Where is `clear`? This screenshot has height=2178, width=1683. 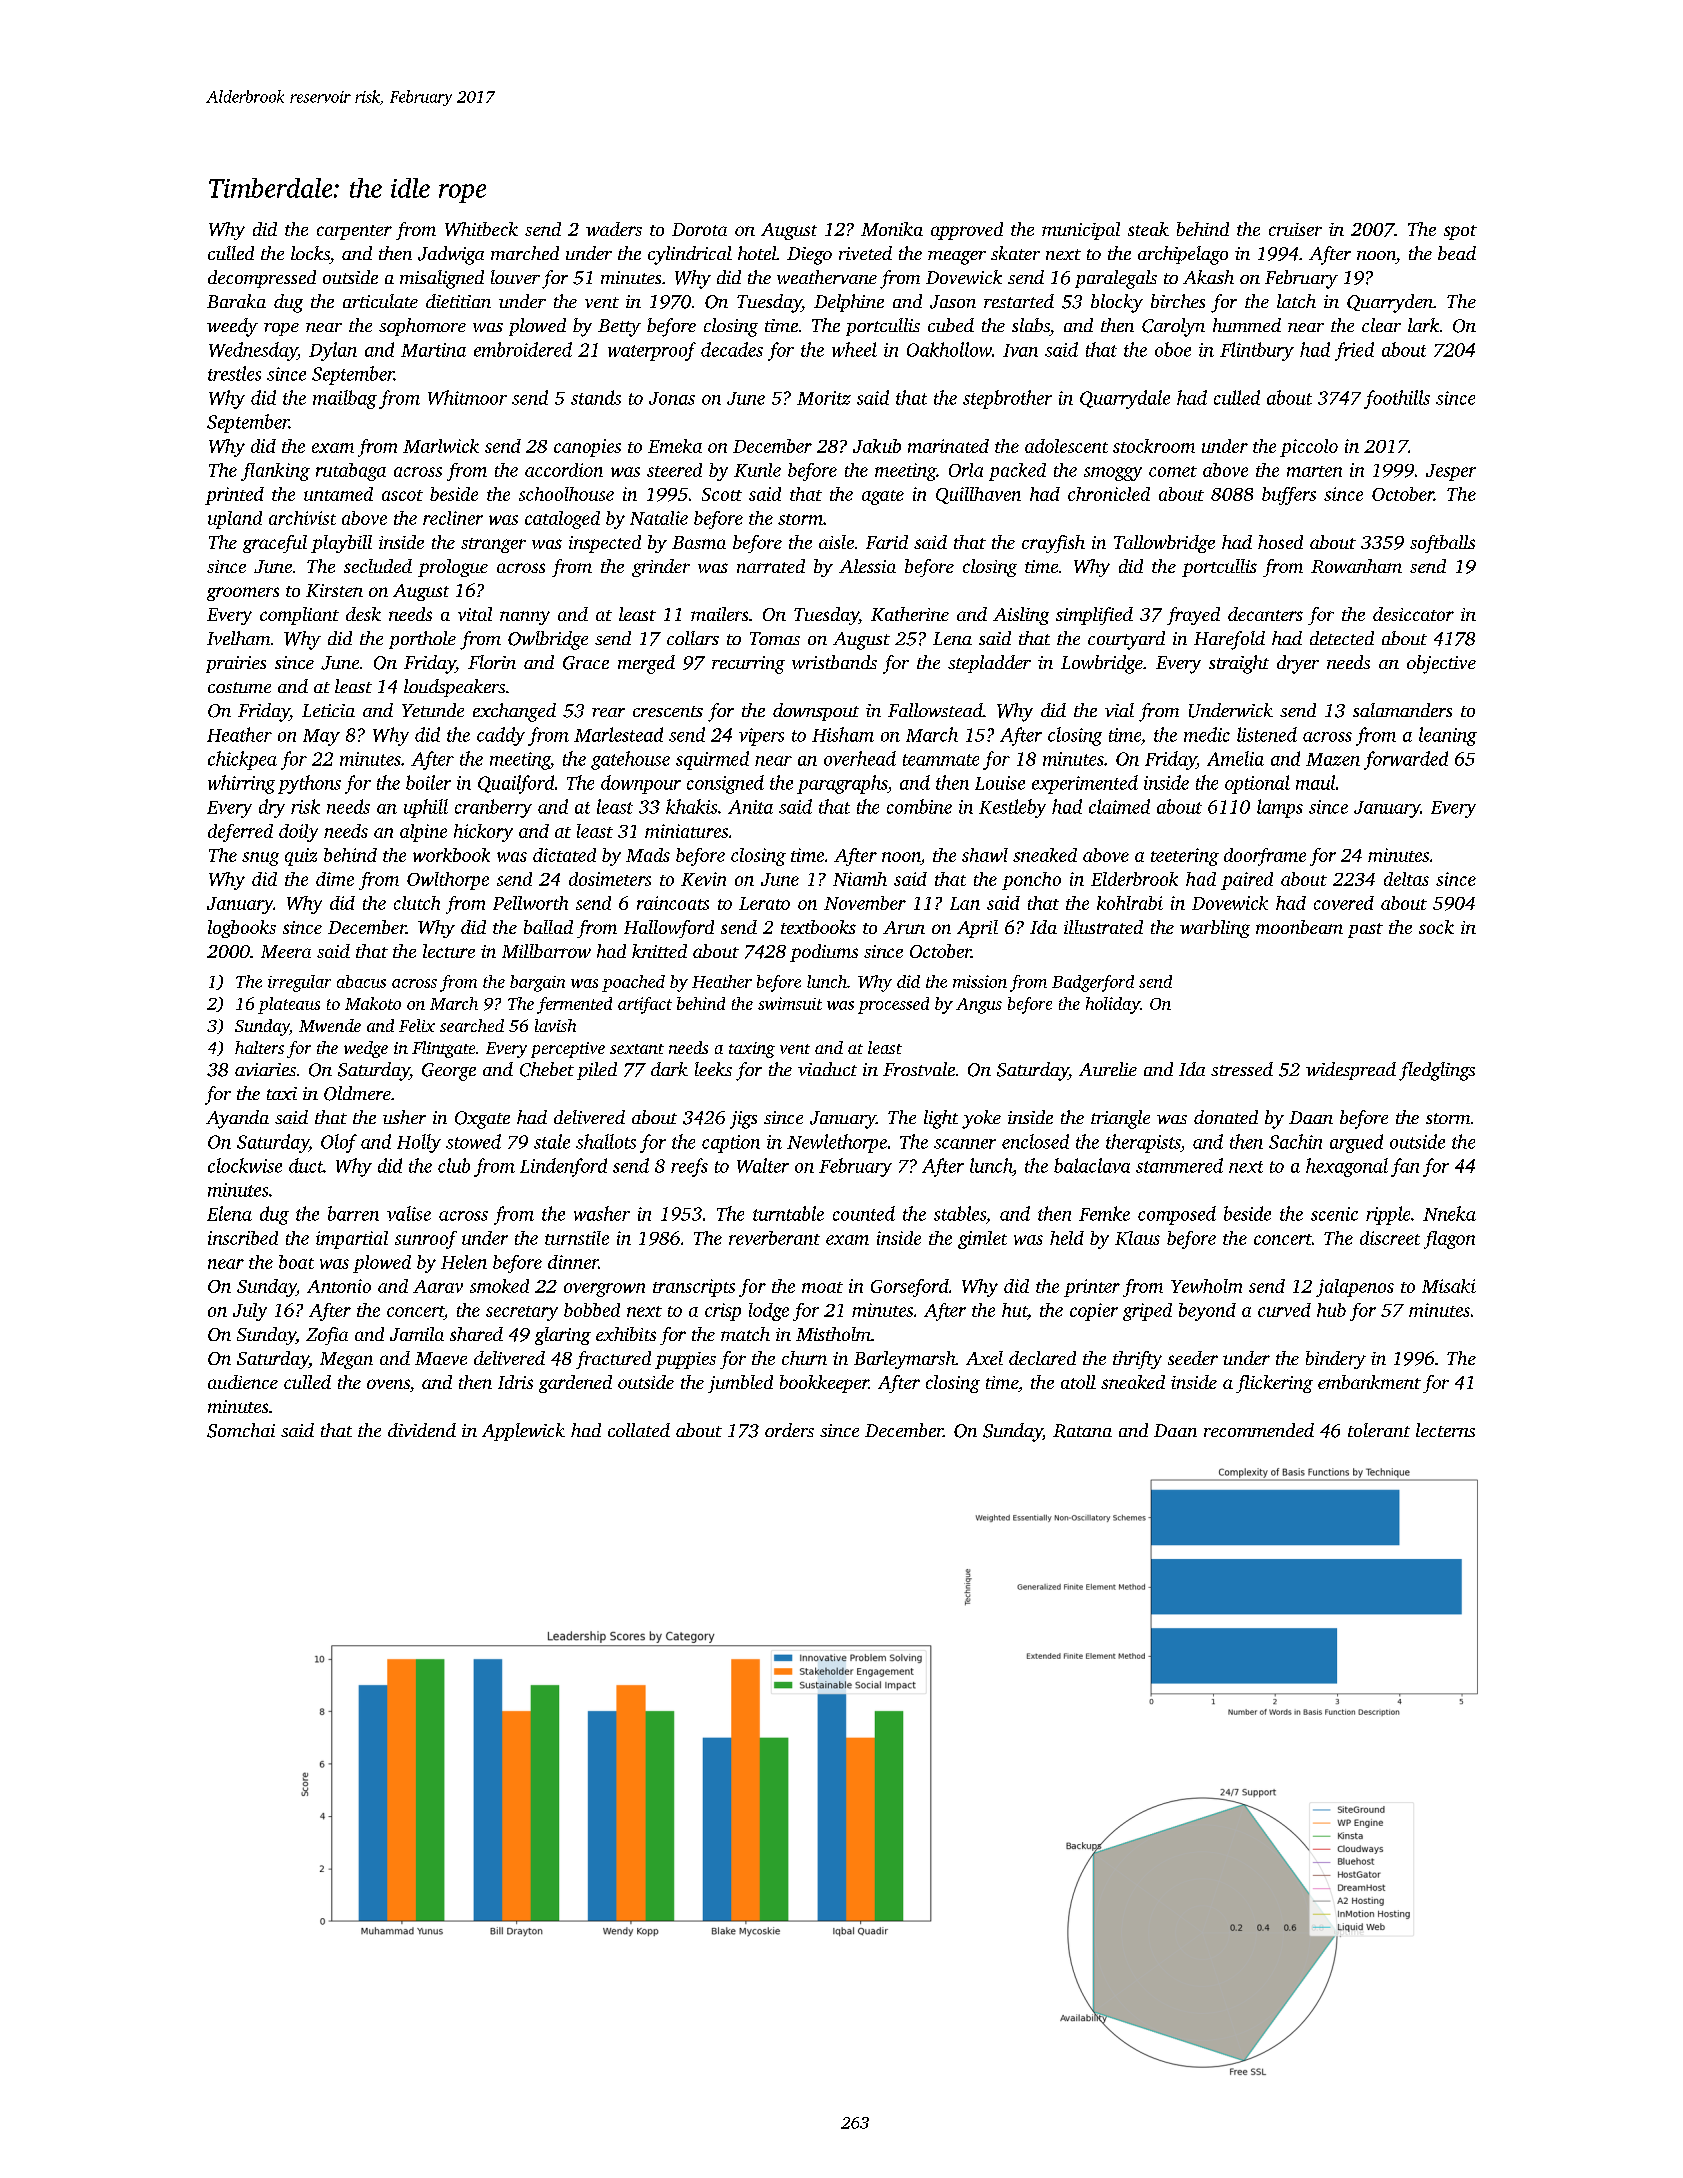
clear is located at coordinates (1381, 325).
